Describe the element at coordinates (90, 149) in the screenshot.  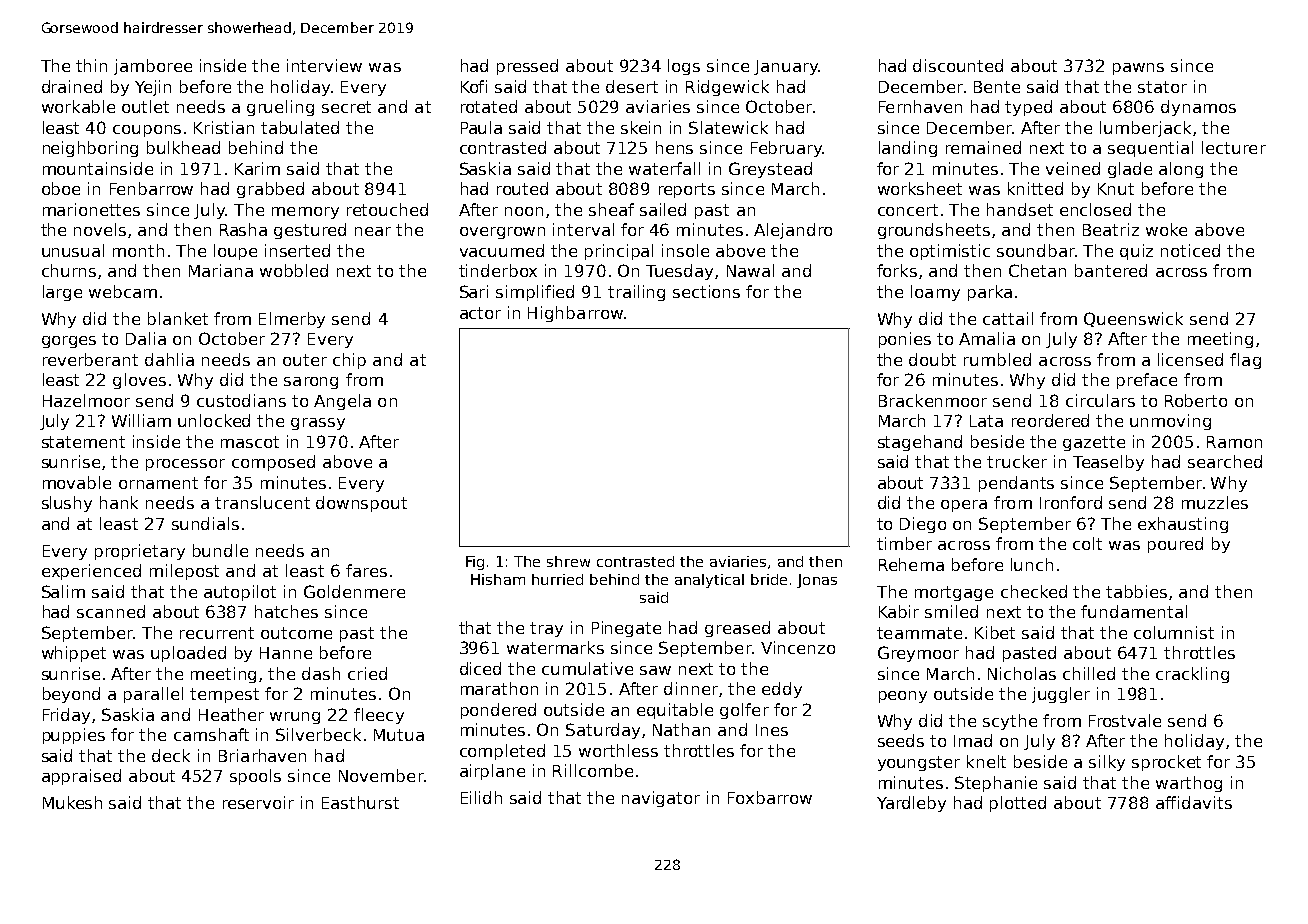
I see `neighboring` at that location.
